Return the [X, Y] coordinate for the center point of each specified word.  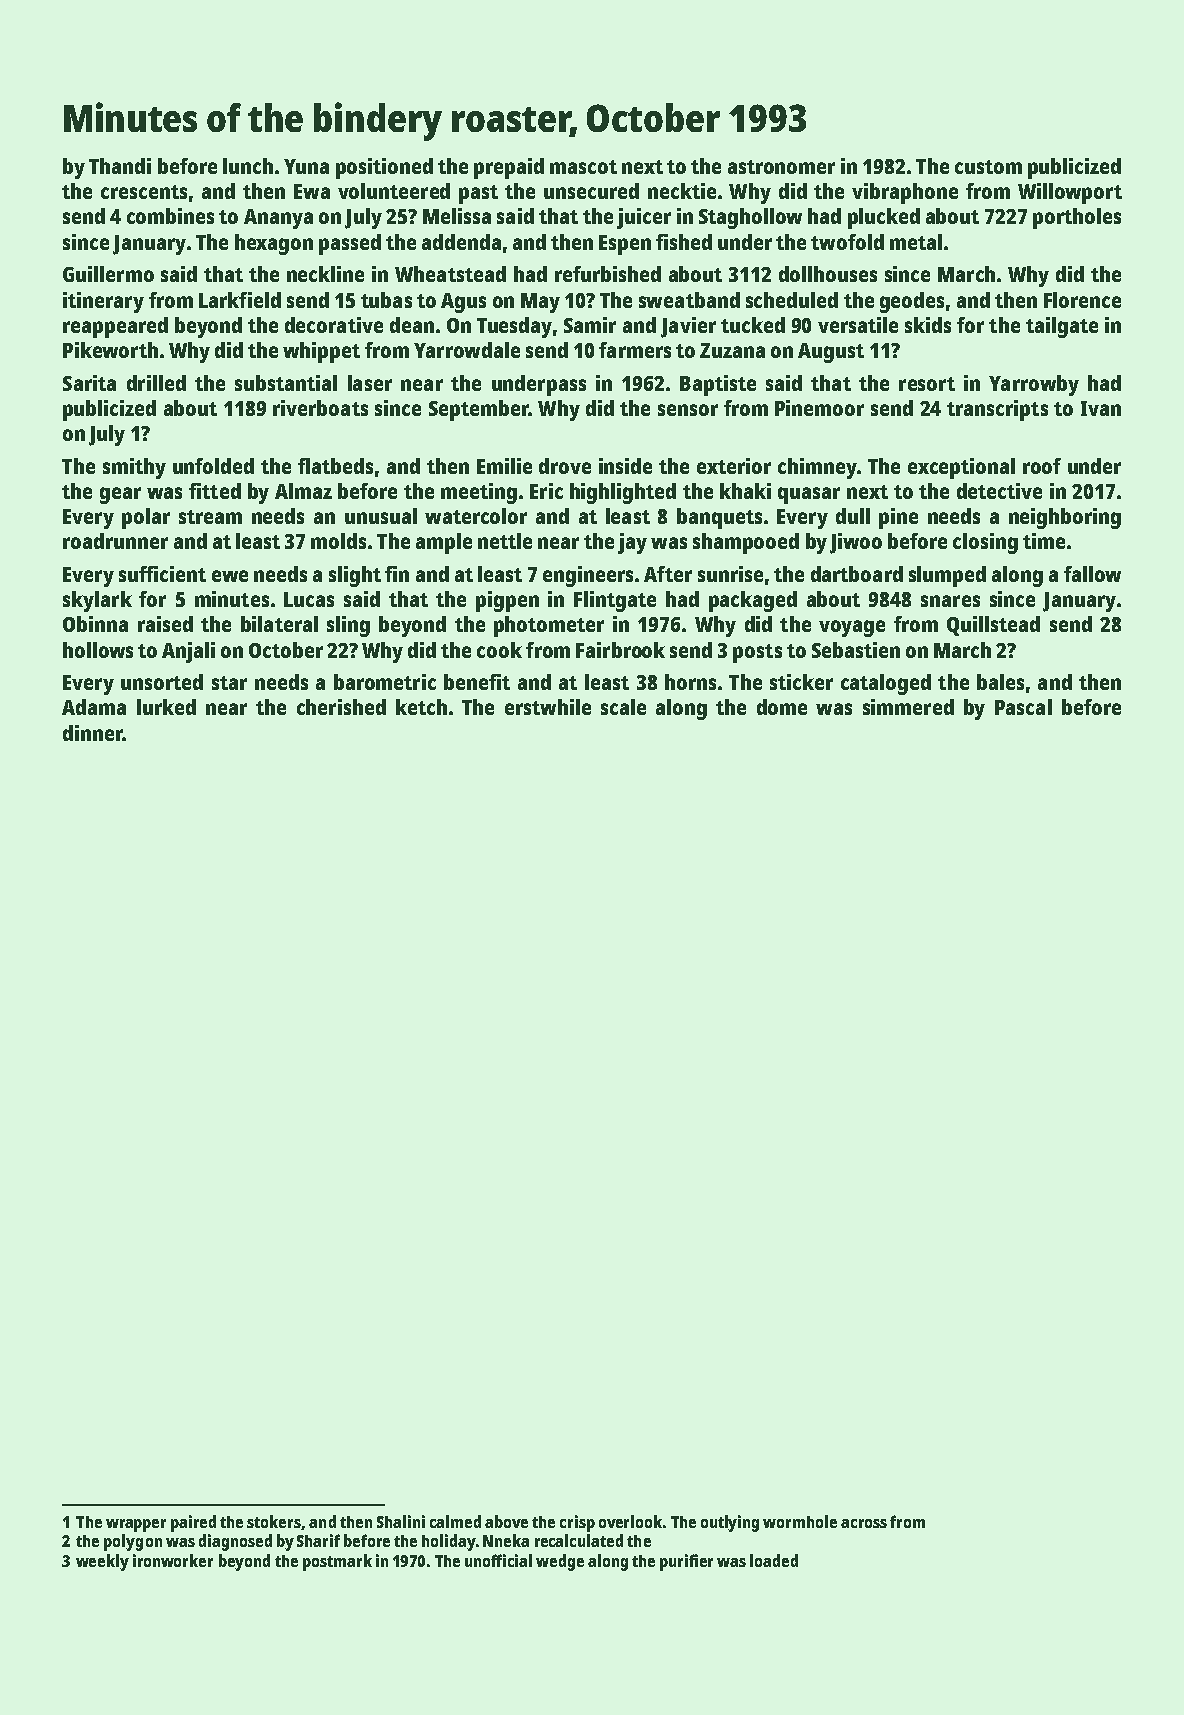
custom [988, 167]
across [864, 1523]
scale [623, 707]
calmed [455, 1521]
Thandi [120, 166]
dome [782, 707]
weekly [102, 1562]
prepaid [509, 168]
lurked [166, 707]
